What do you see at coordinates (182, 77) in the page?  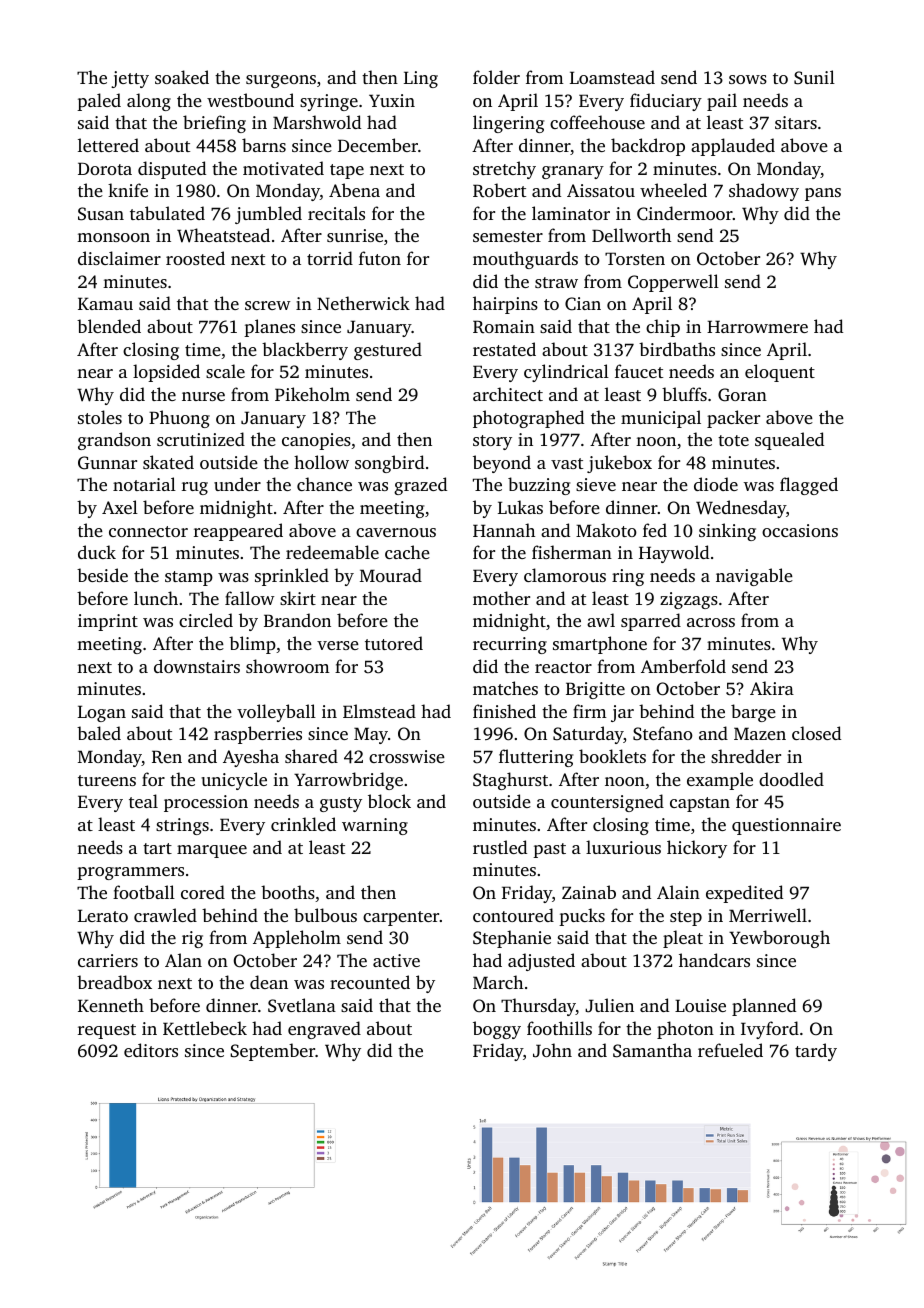 I see `soaked` at bounding box center [182, 77].
